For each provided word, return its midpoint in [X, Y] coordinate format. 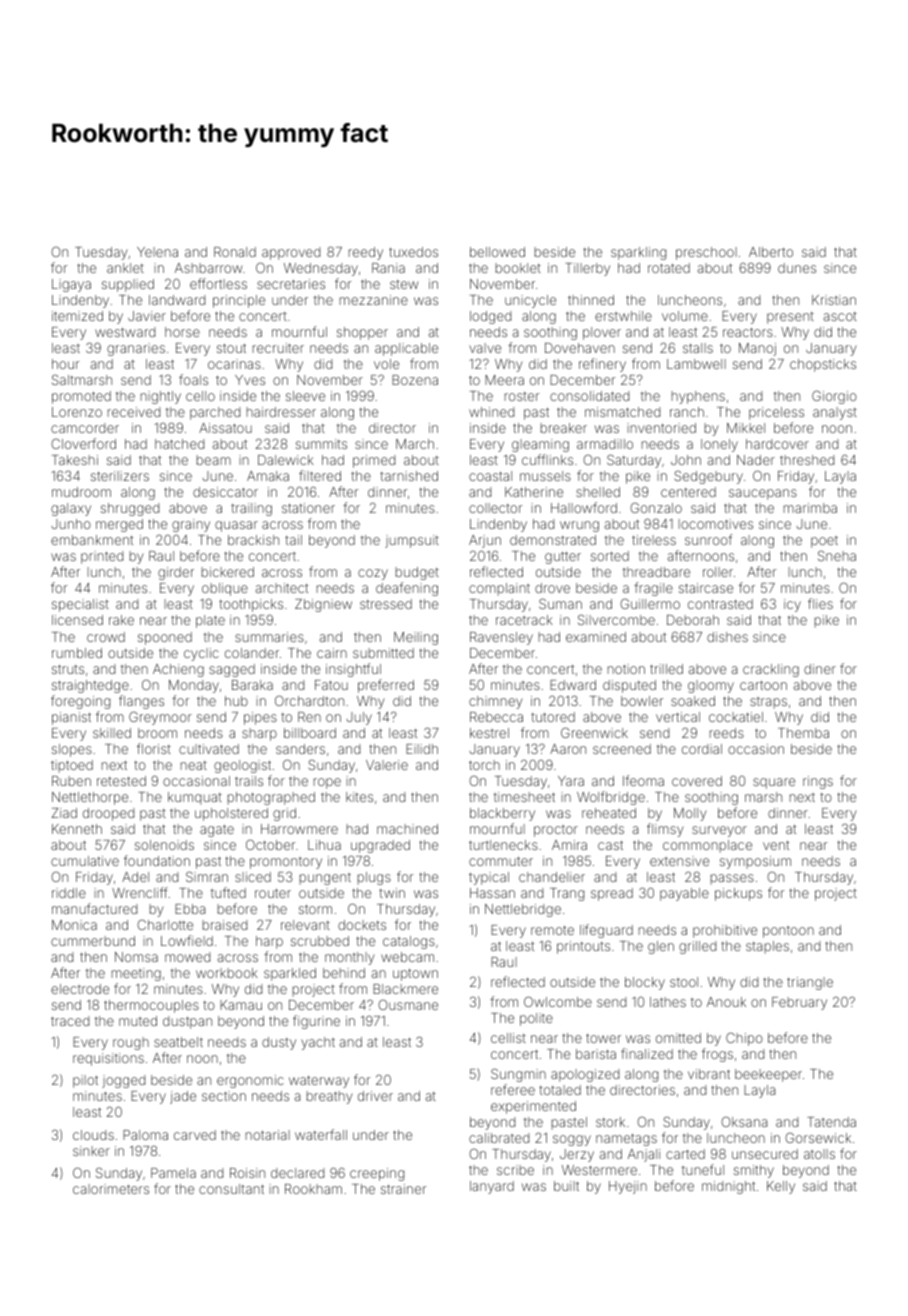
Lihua [324, 845]
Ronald [235, 252]
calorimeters [111, 1189]
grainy [191, 525]
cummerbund [93, 941]
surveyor [719, 831]
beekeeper [768, 1075]
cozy [373, 574]
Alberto [771, 252]
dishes [727, 637]
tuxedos [413, 252]
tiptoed [72, 766]
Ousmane [408, 1005]
